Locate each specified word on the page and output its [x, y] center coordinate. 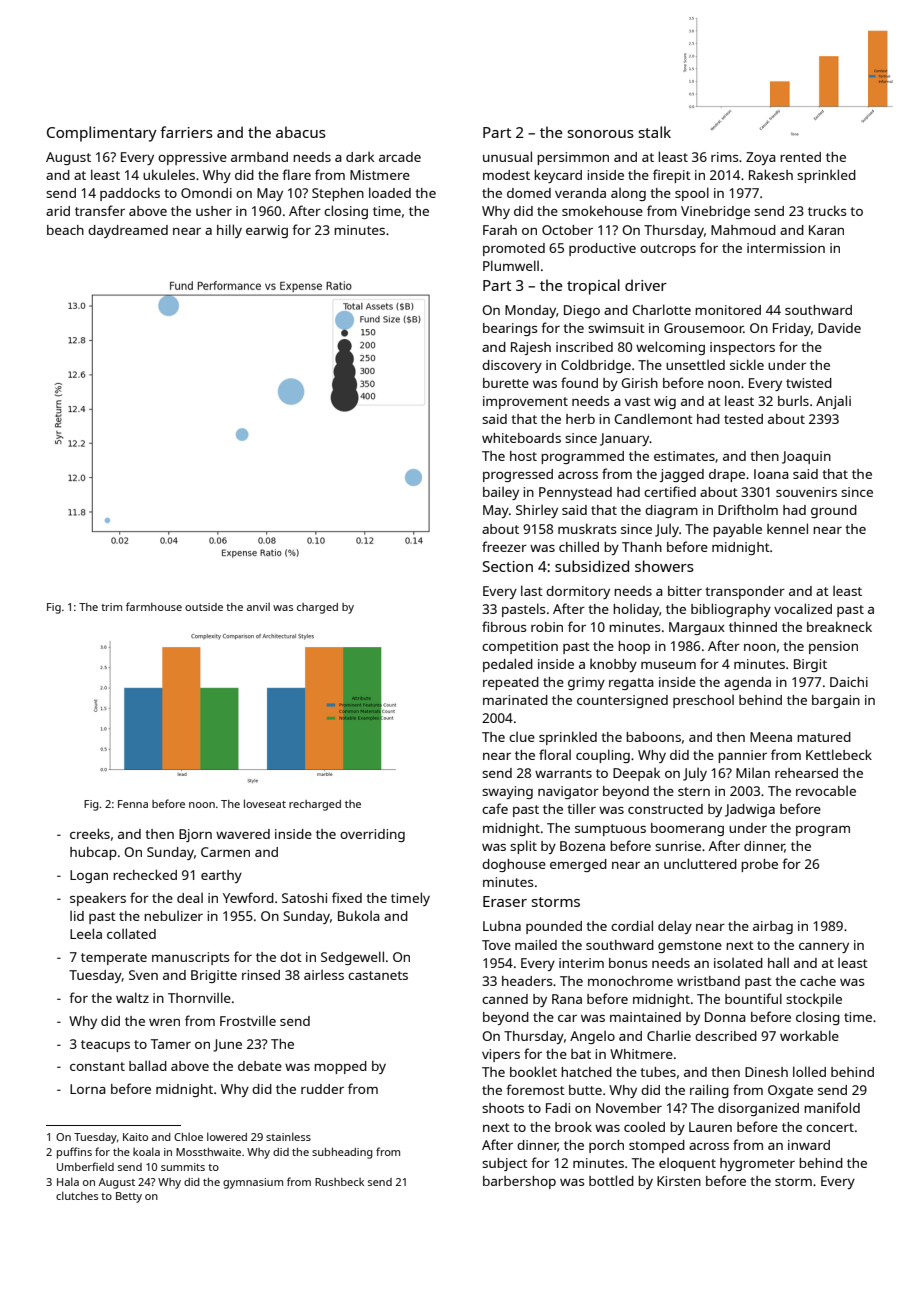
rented [800, 157]
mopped [340, 1067]
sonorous [601, 134]
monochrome [630, 981]
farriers [186, 132]
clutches [77, 1195]
